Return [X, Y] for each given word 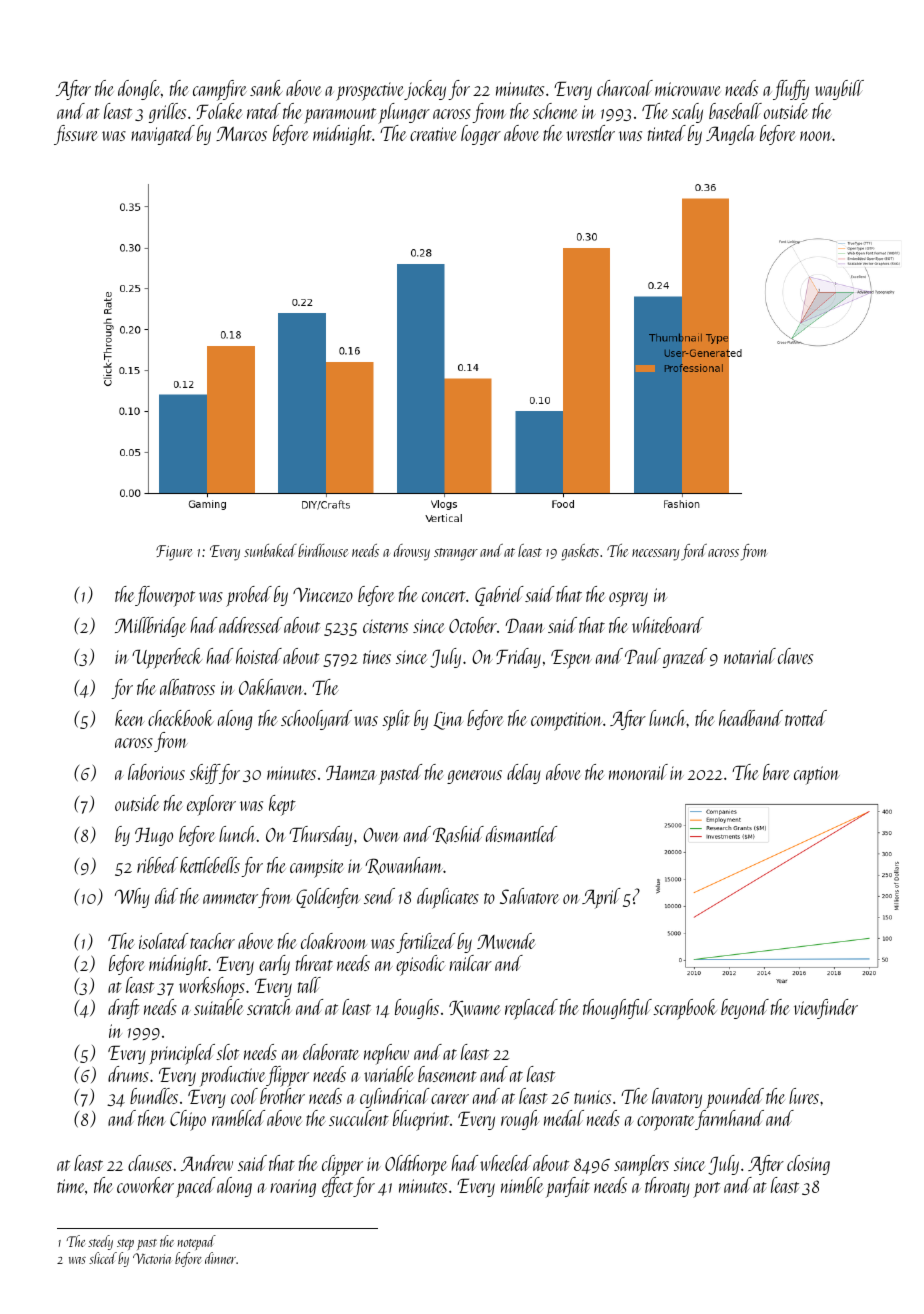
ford [694, 552]
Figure [174, 553]
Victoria [152, 1258]
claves [795, 656]
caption [817, 775]
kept [282, 805]
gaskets [580, 552]
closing [808, 1165]
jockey [425, 90]
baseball [735, 111]
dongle [139, 90]
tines [377, 657]
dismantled [521, 834]
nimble [522, 1185]
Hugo [154, 836]
